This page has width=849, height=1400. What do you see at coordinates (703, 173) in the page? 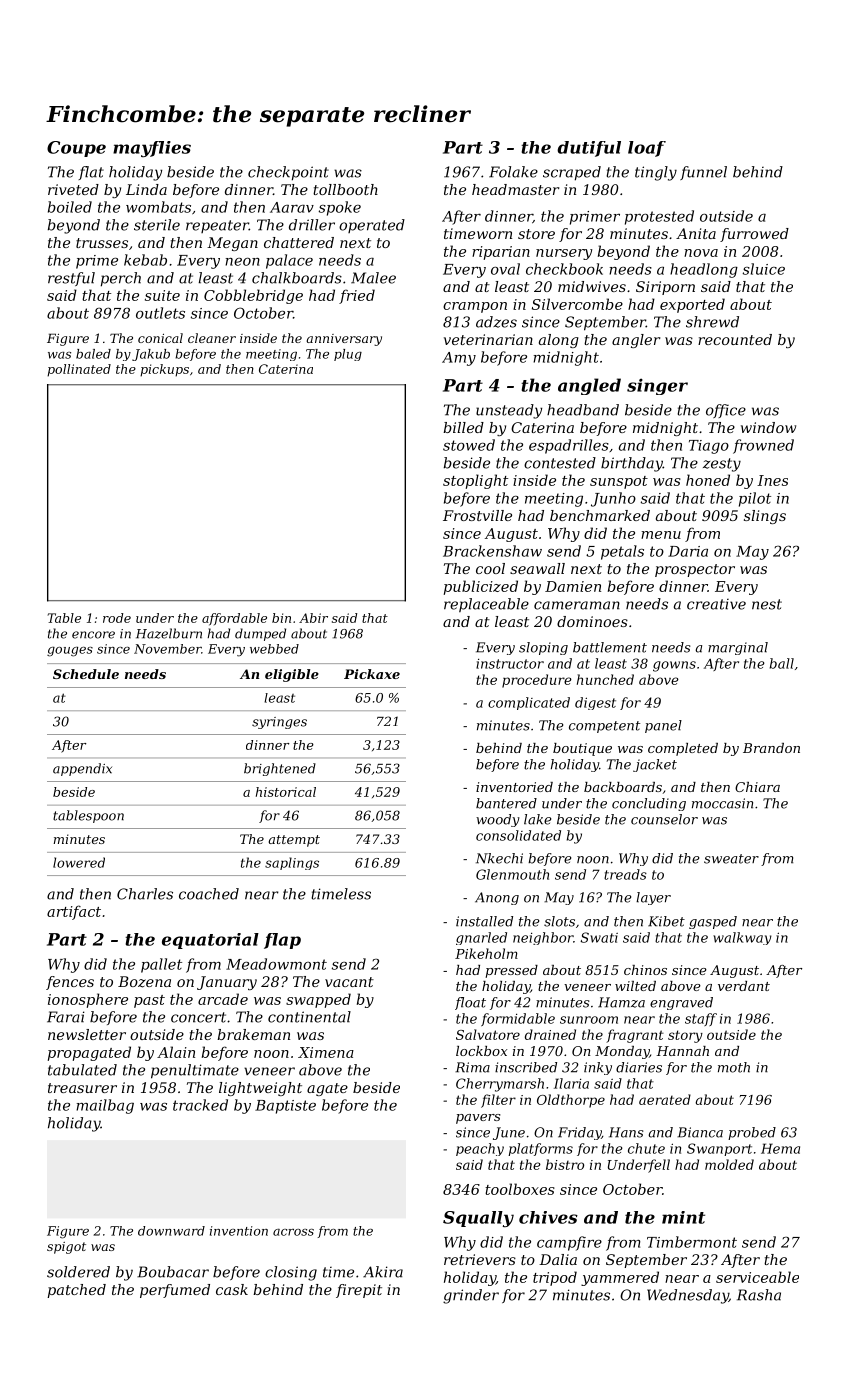
I see `funnel` at bounding box center [703, 173].
